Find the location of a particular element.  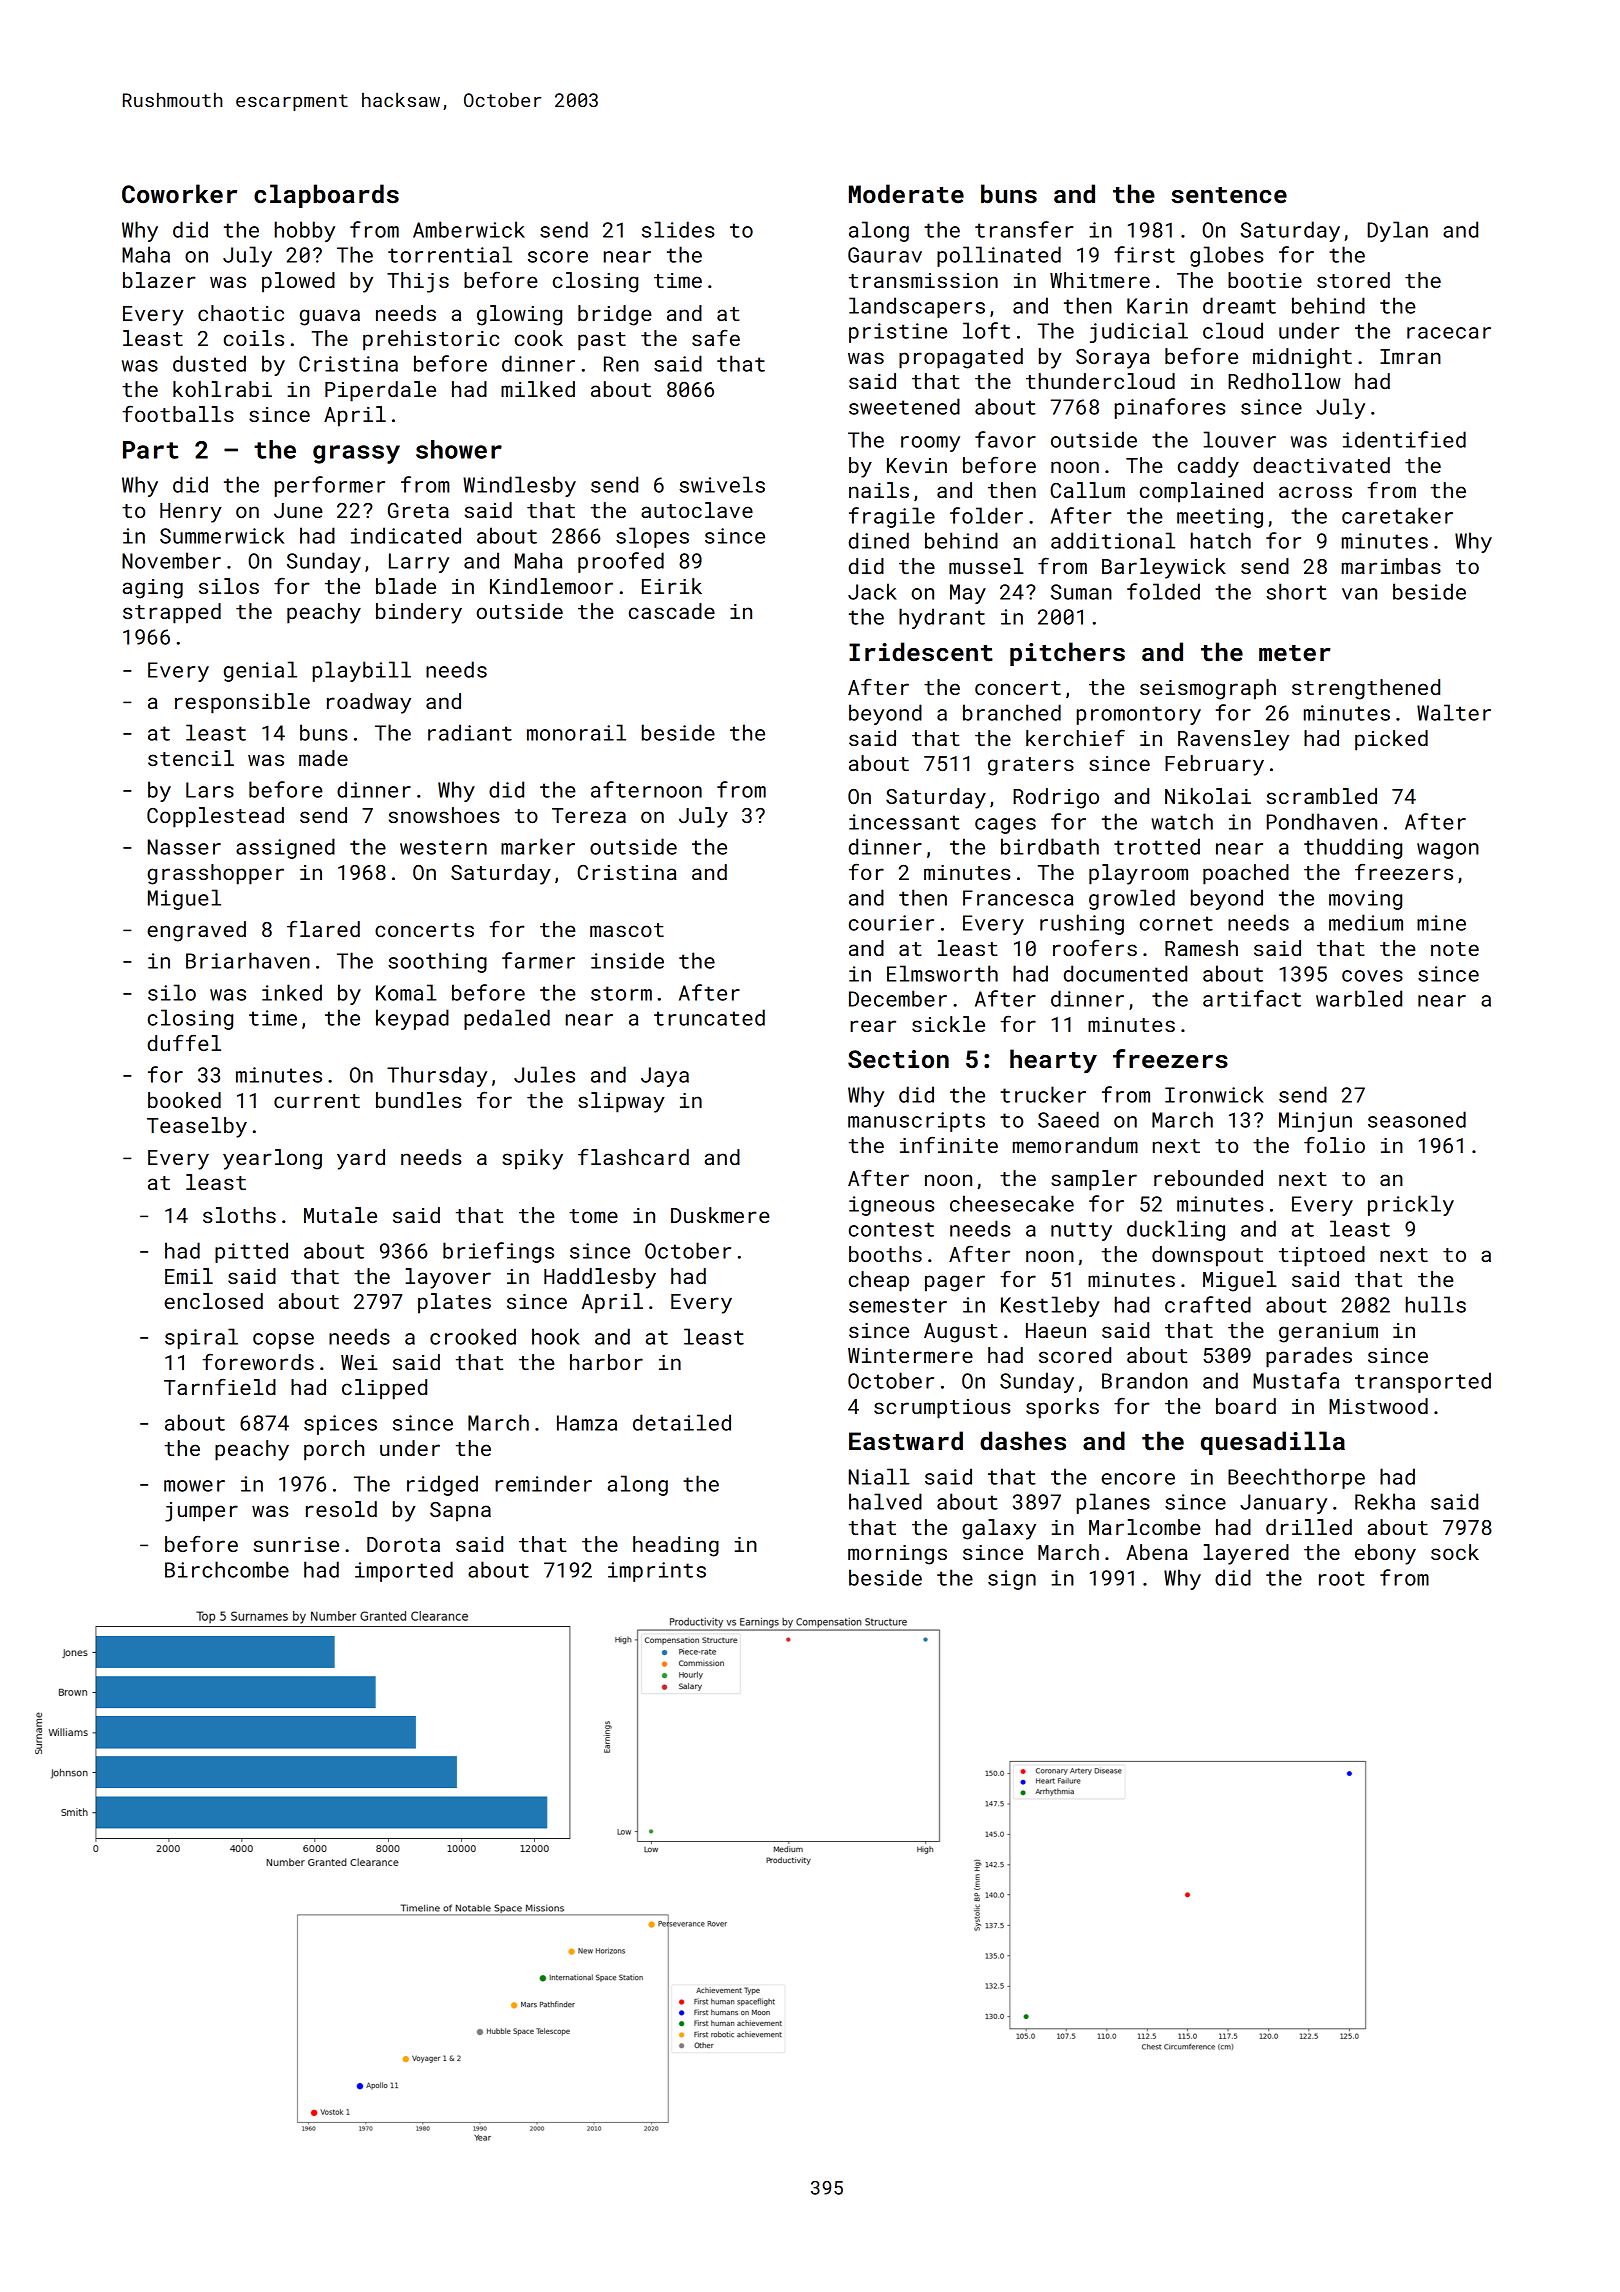

Amberwick is located at coordinates (469, 229).
